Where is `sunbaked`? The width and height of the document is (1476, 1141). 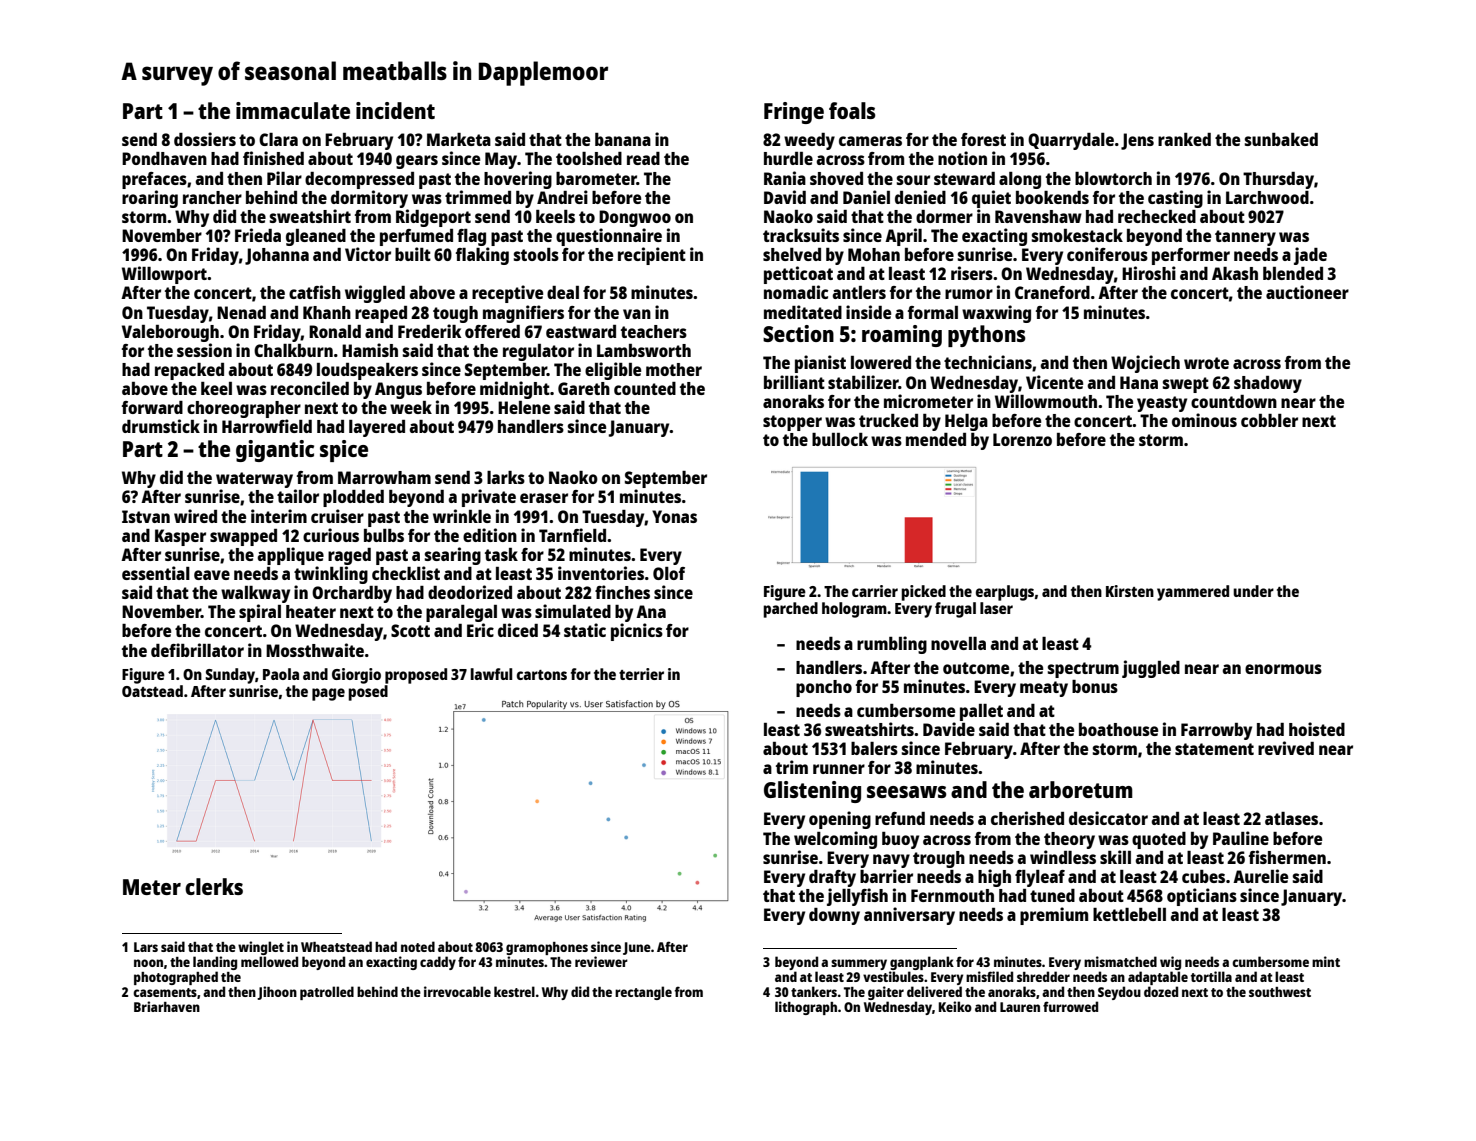 sunbaked is located at coordinates (1281, 139).
